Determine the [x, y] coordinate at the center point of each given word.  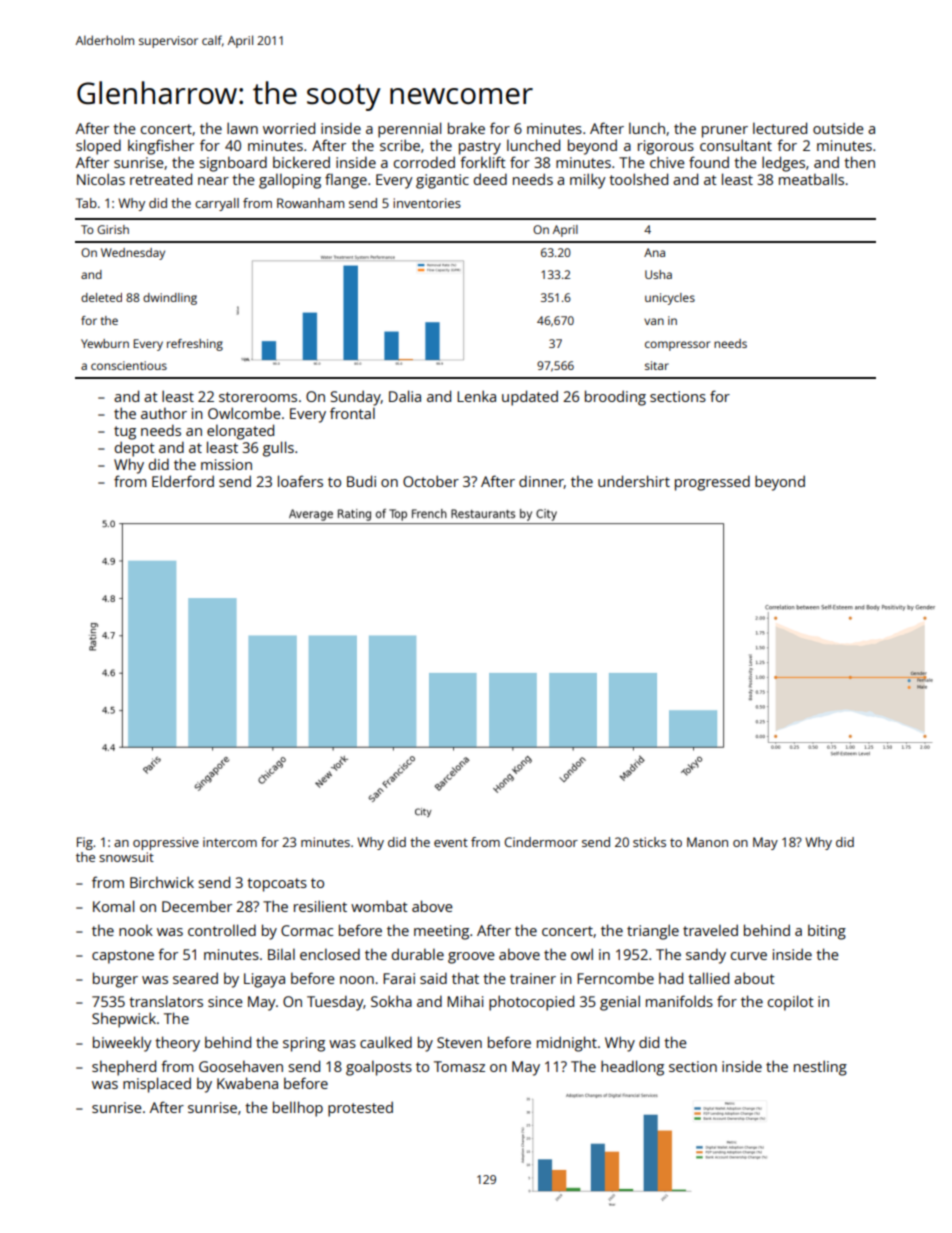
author [164, 413]
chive [667, 162]
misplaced [157, 1085]
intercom [230, 842]
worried [289, 128]
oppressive [166, 843]
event [451, 842]
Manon [707, 842]
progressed [712, 483]
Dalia [405, 396]
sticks [649, 842]
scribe [400, 145]
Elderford [183, 481]
